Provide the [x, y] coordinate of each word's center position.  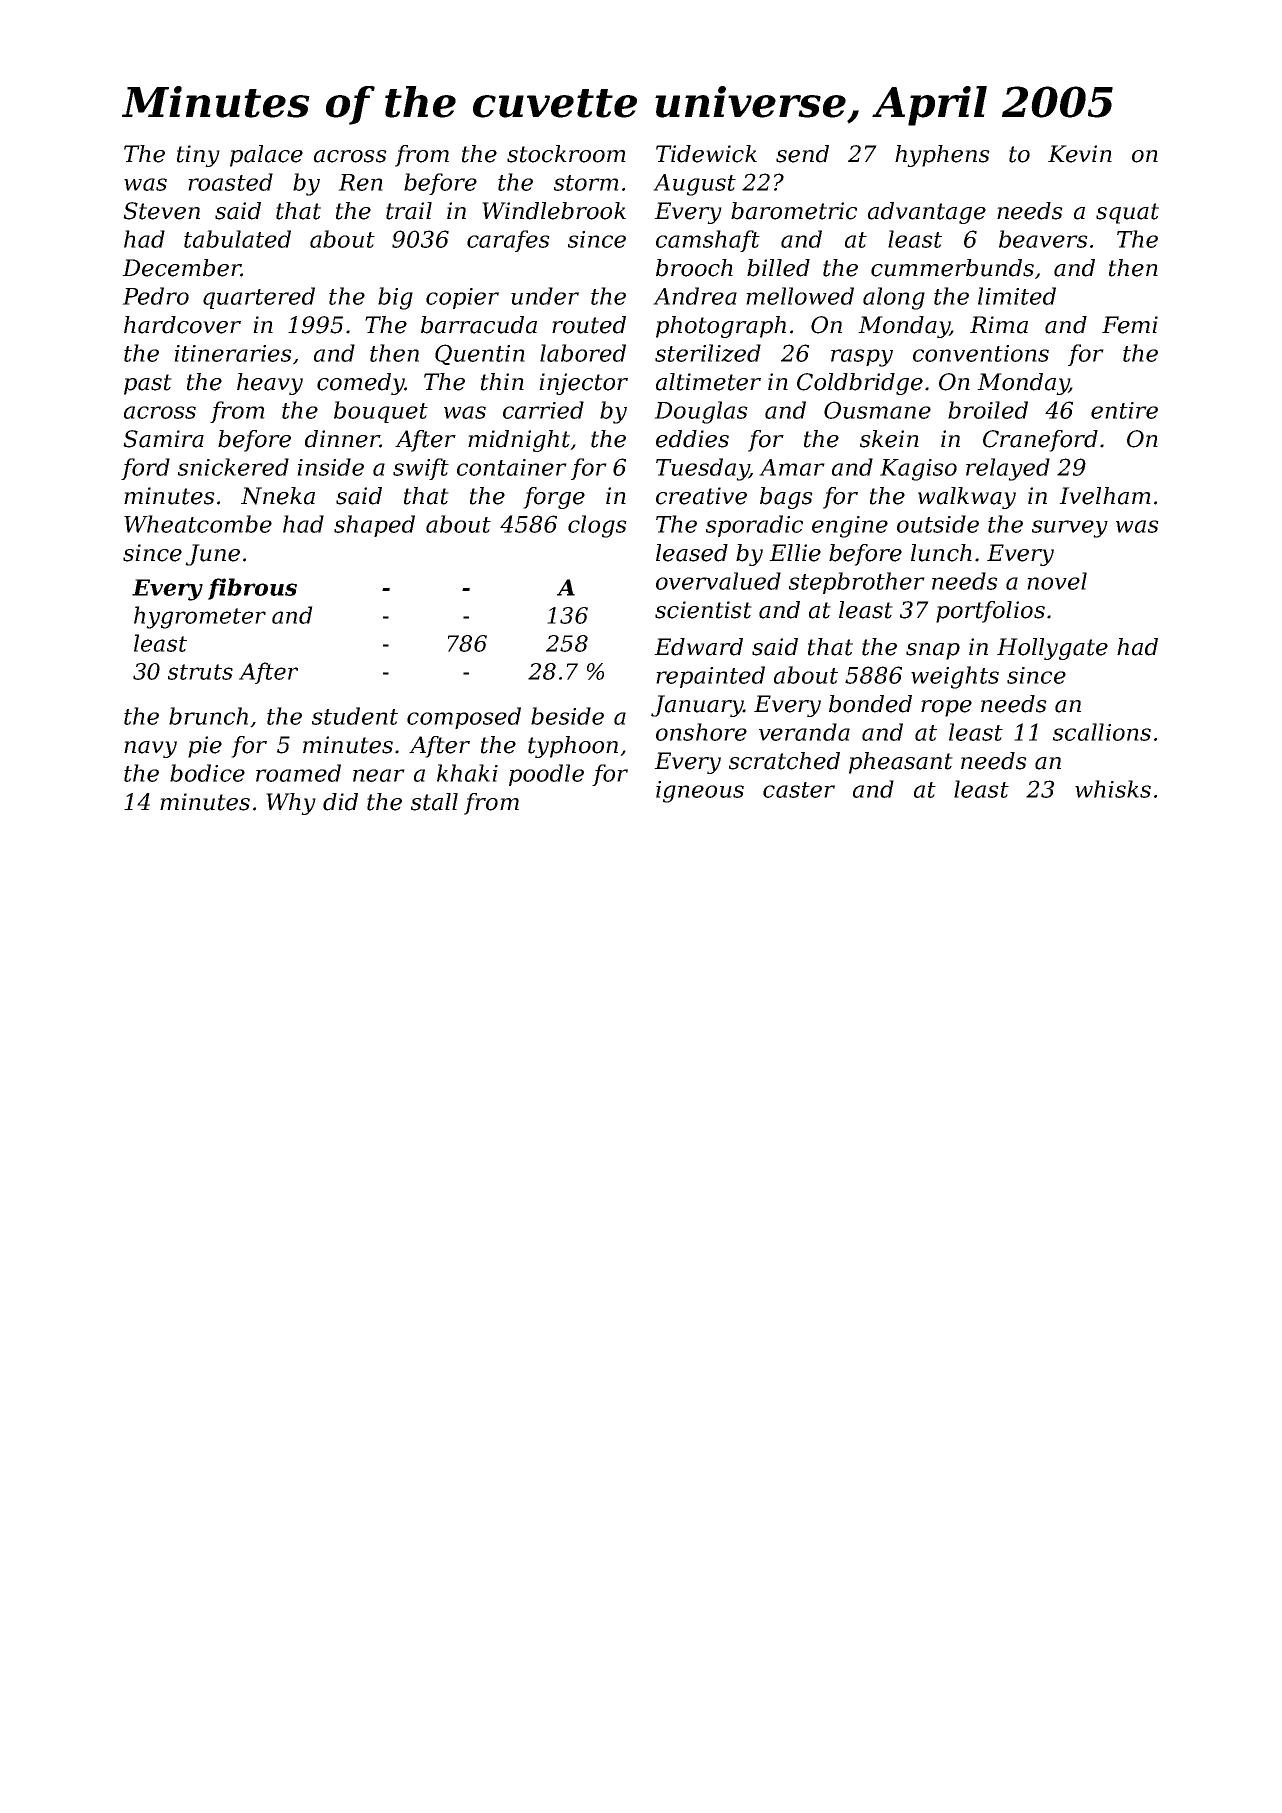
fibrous [252, 589]
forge [554, 498]
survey [1070, 529]
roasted [230, 182]
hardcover [182, 325]
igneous [700, 792]
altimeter [708, 382]
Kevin [1080, 154]
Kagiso [918, 470]
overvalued [718, 581]
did [340, 802]
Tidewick [706, 154]
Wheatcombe [198, 524]
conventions [981, 353]
